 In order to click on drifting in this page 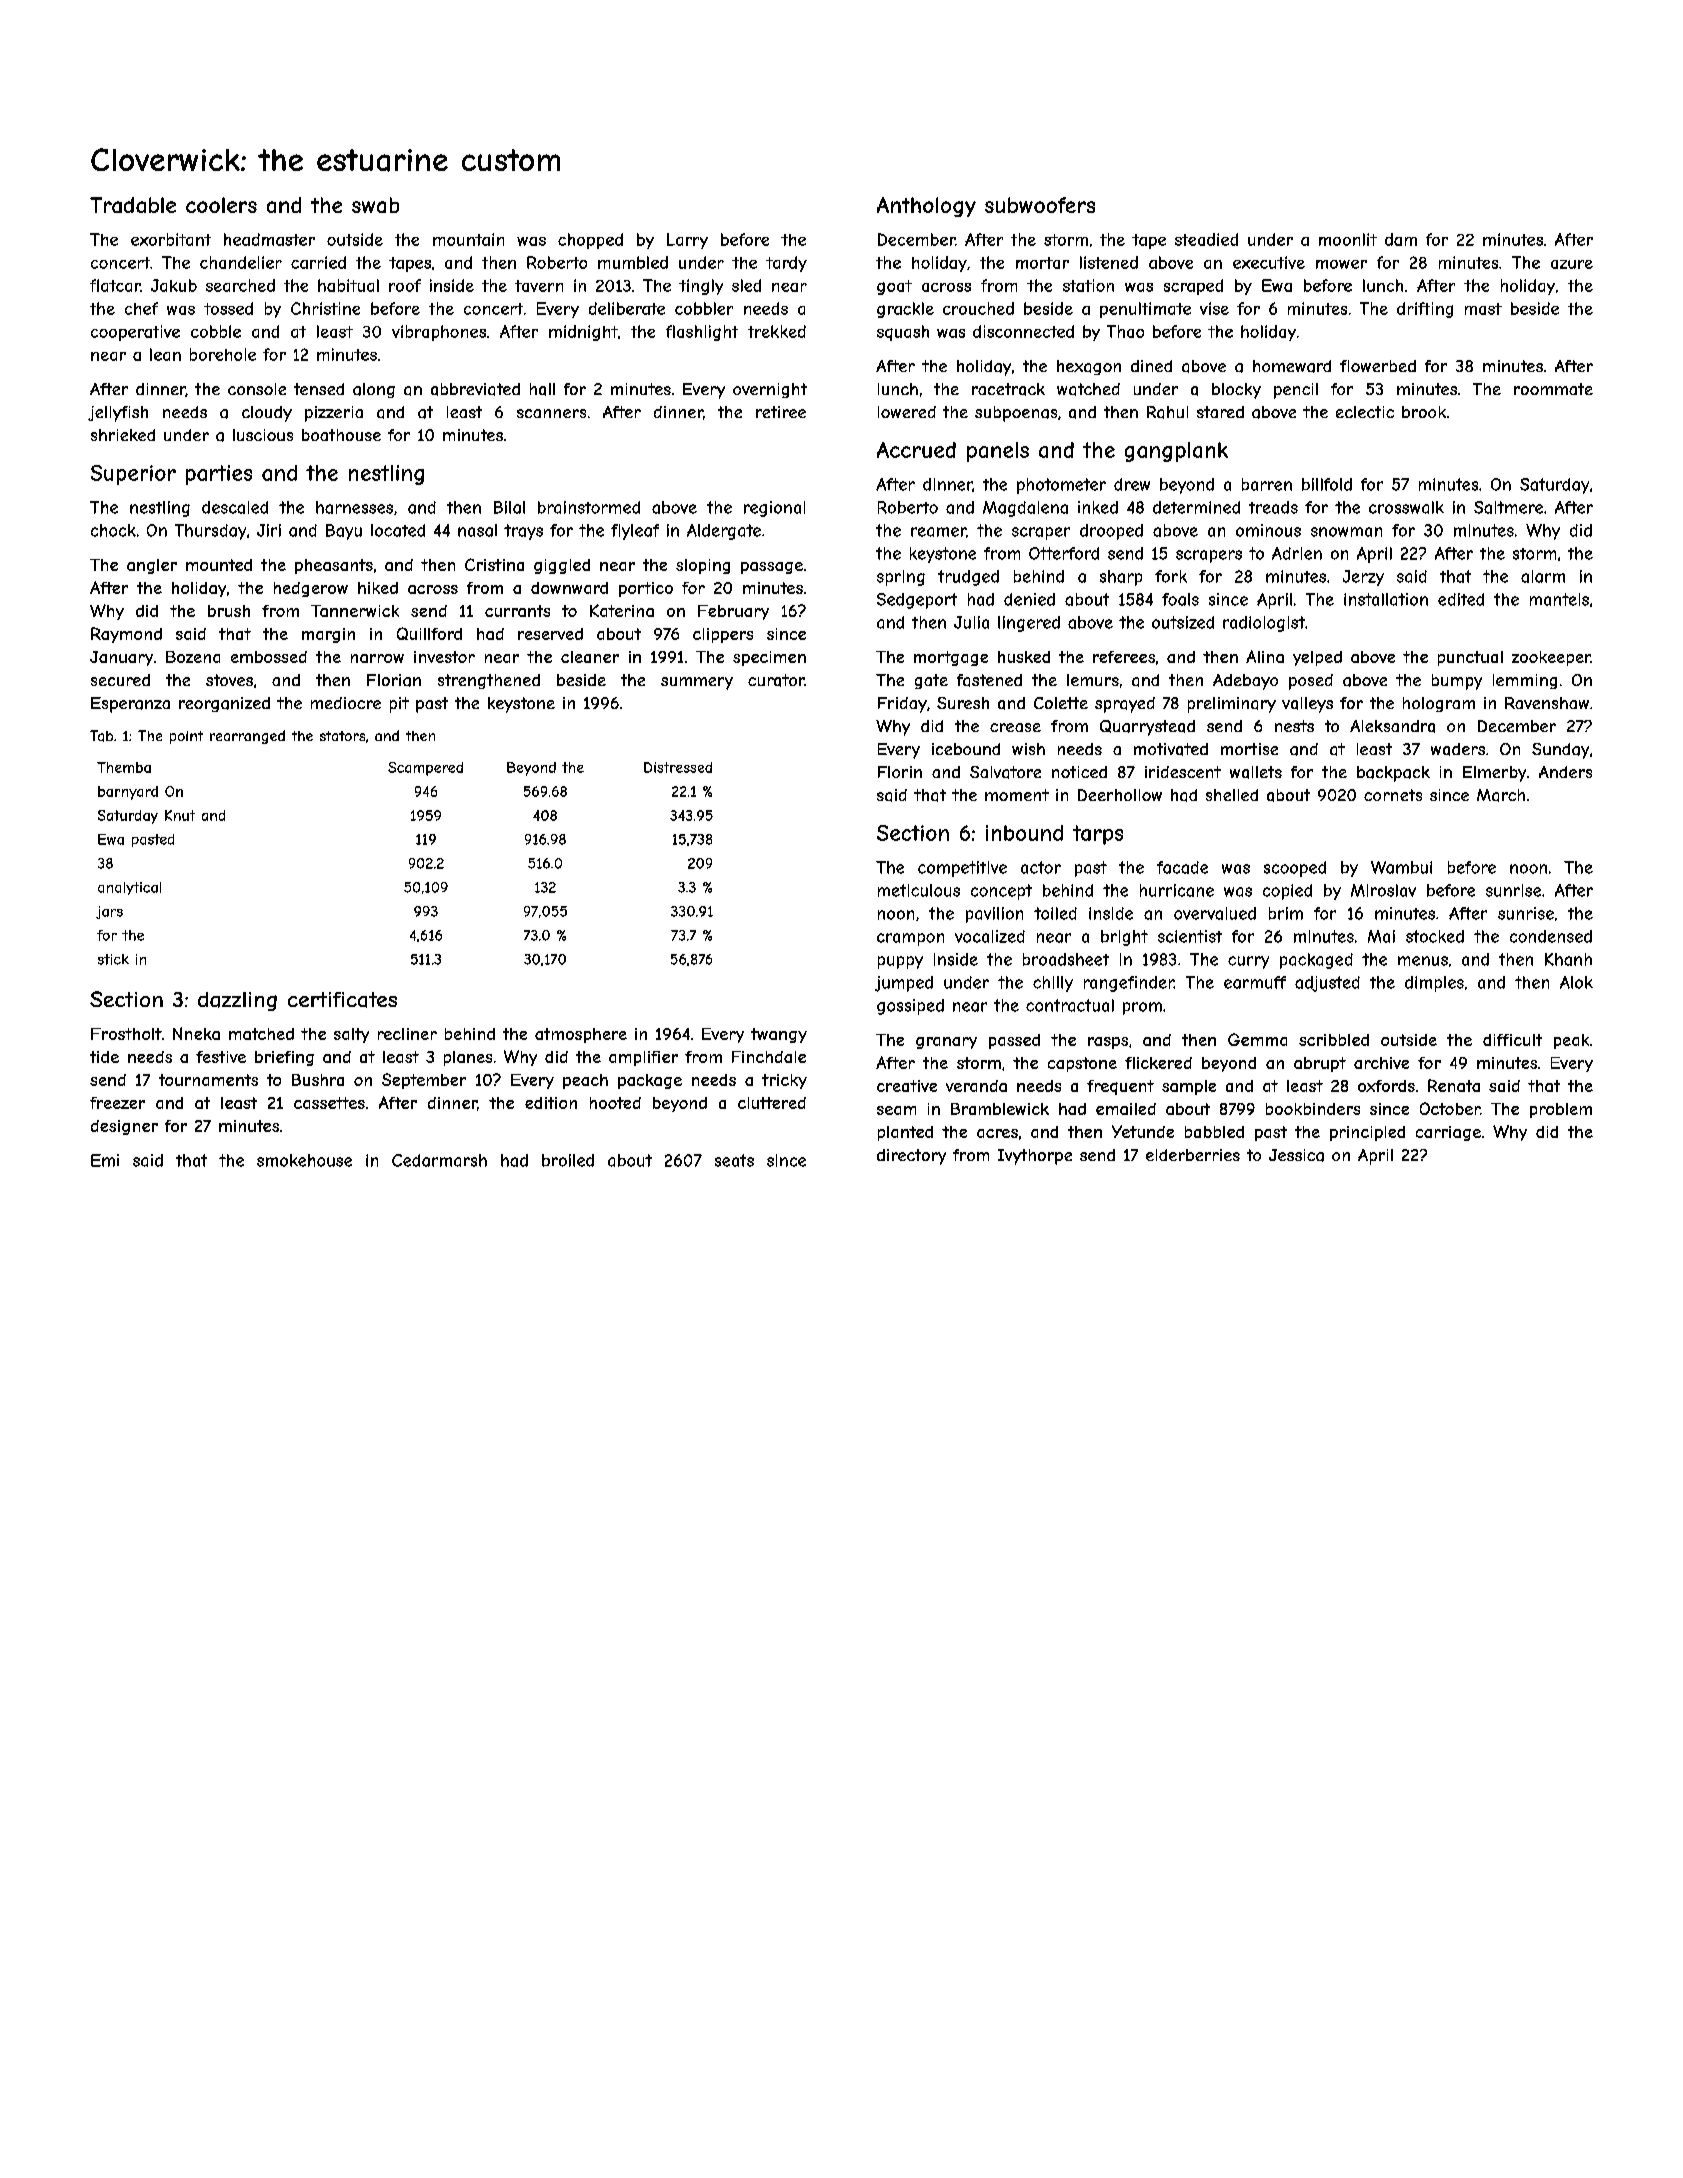, I will do `click(1425, 310)`.
